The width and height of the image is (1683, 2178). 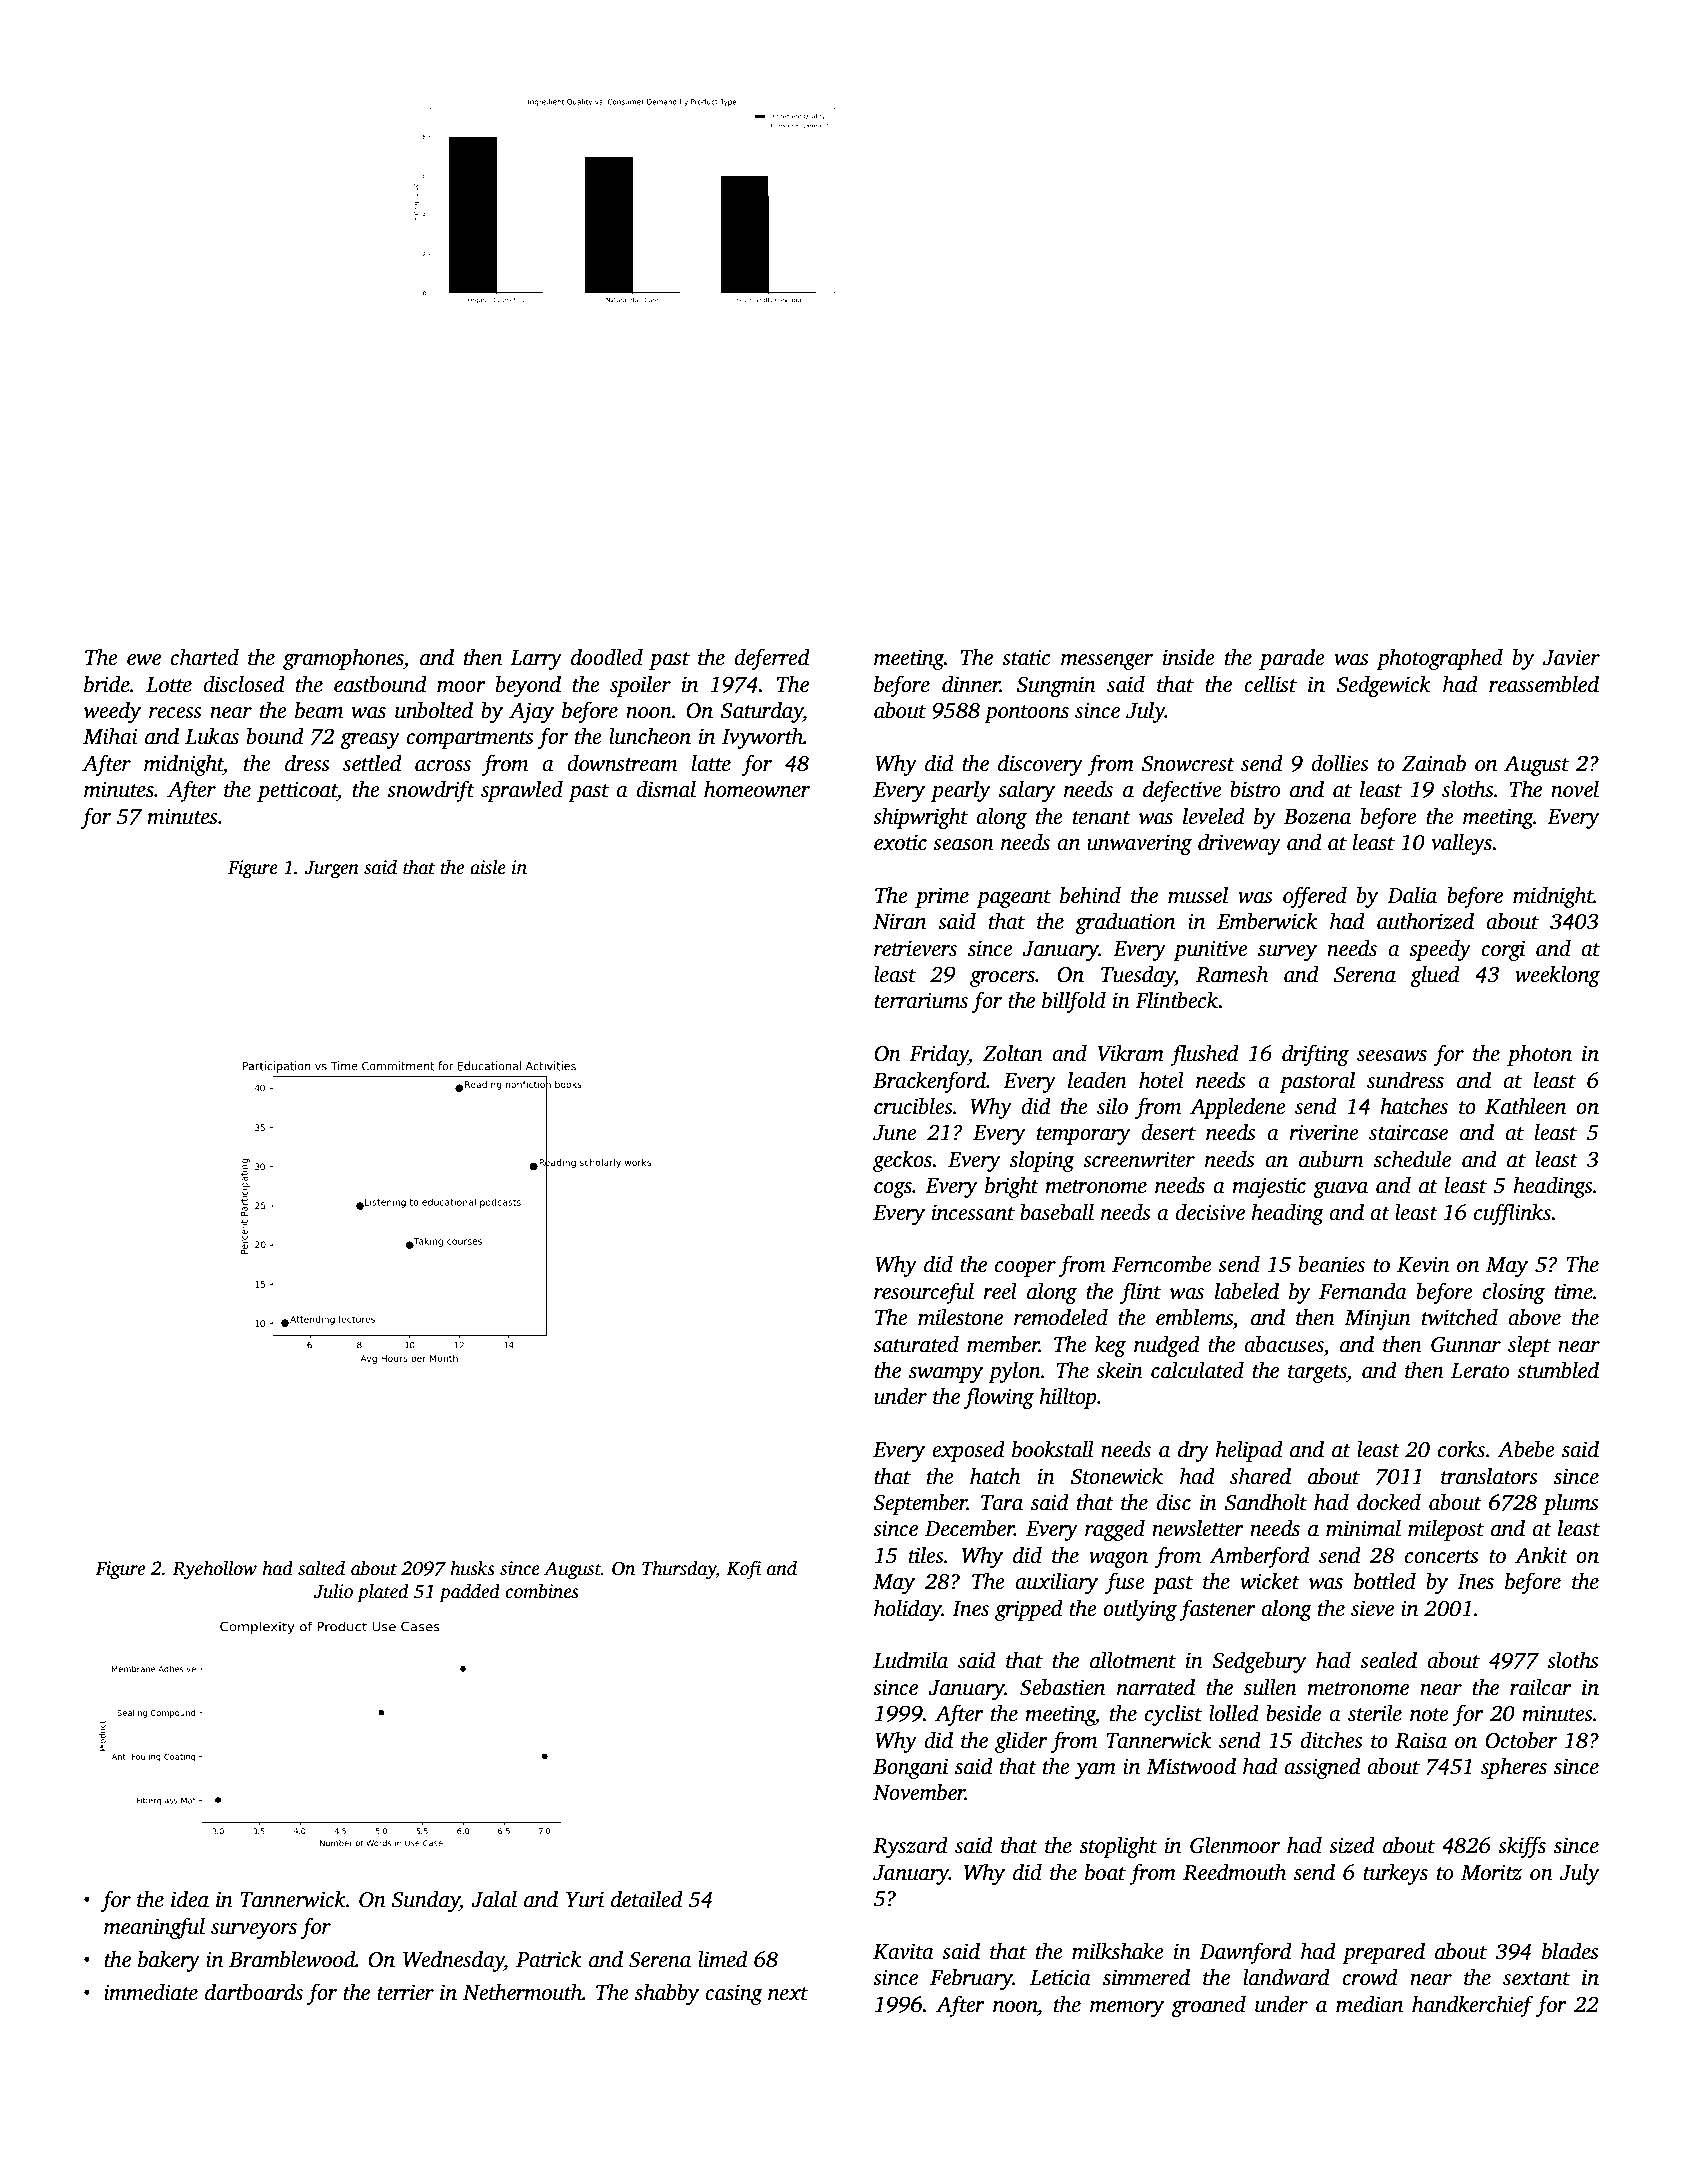 I want to click on Kavita, so click(x=903, y=1951).
